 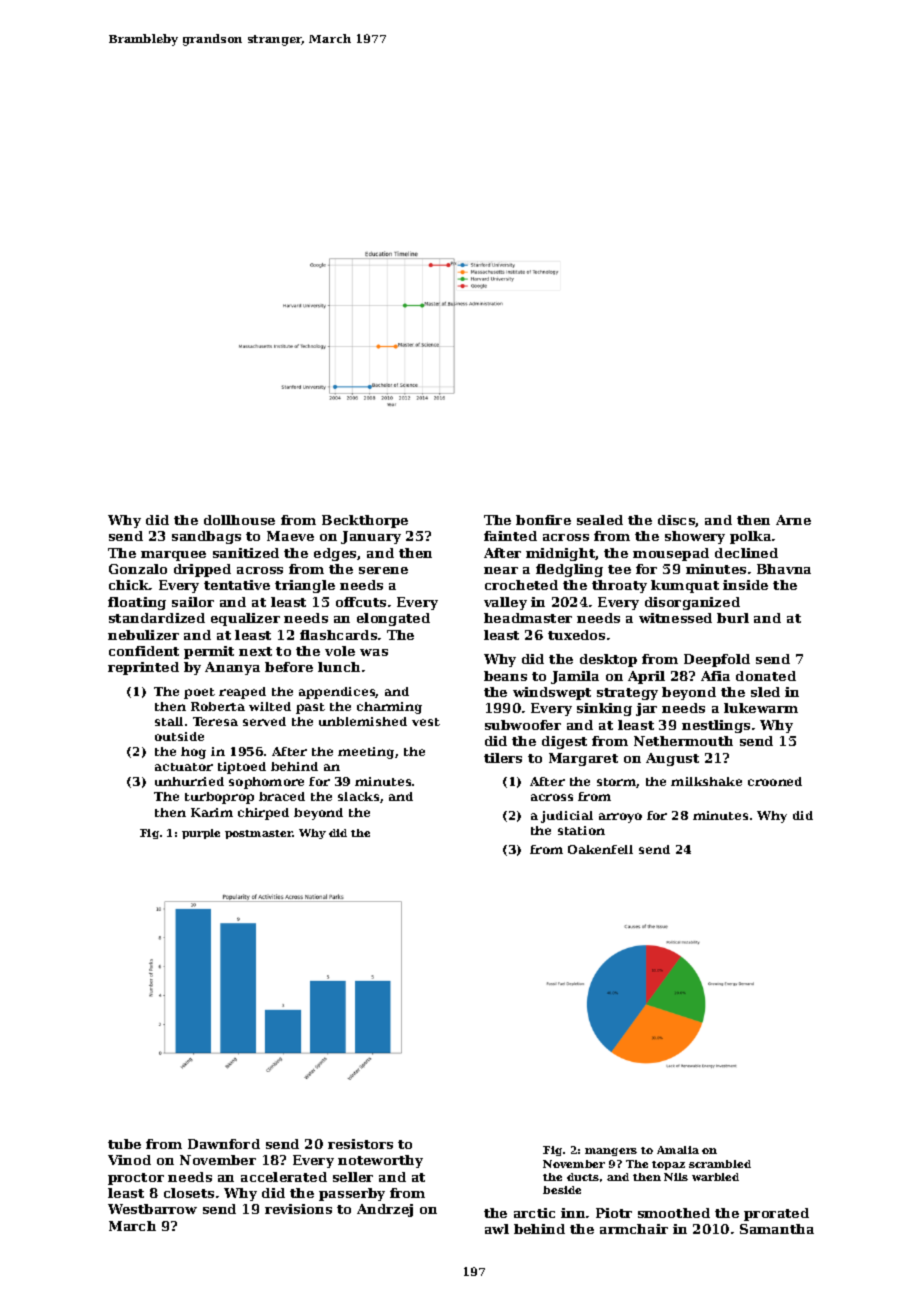 What do you see at coordinates (263, 814) in the page?
I see `chirped` at bounding box center [263, 814].
